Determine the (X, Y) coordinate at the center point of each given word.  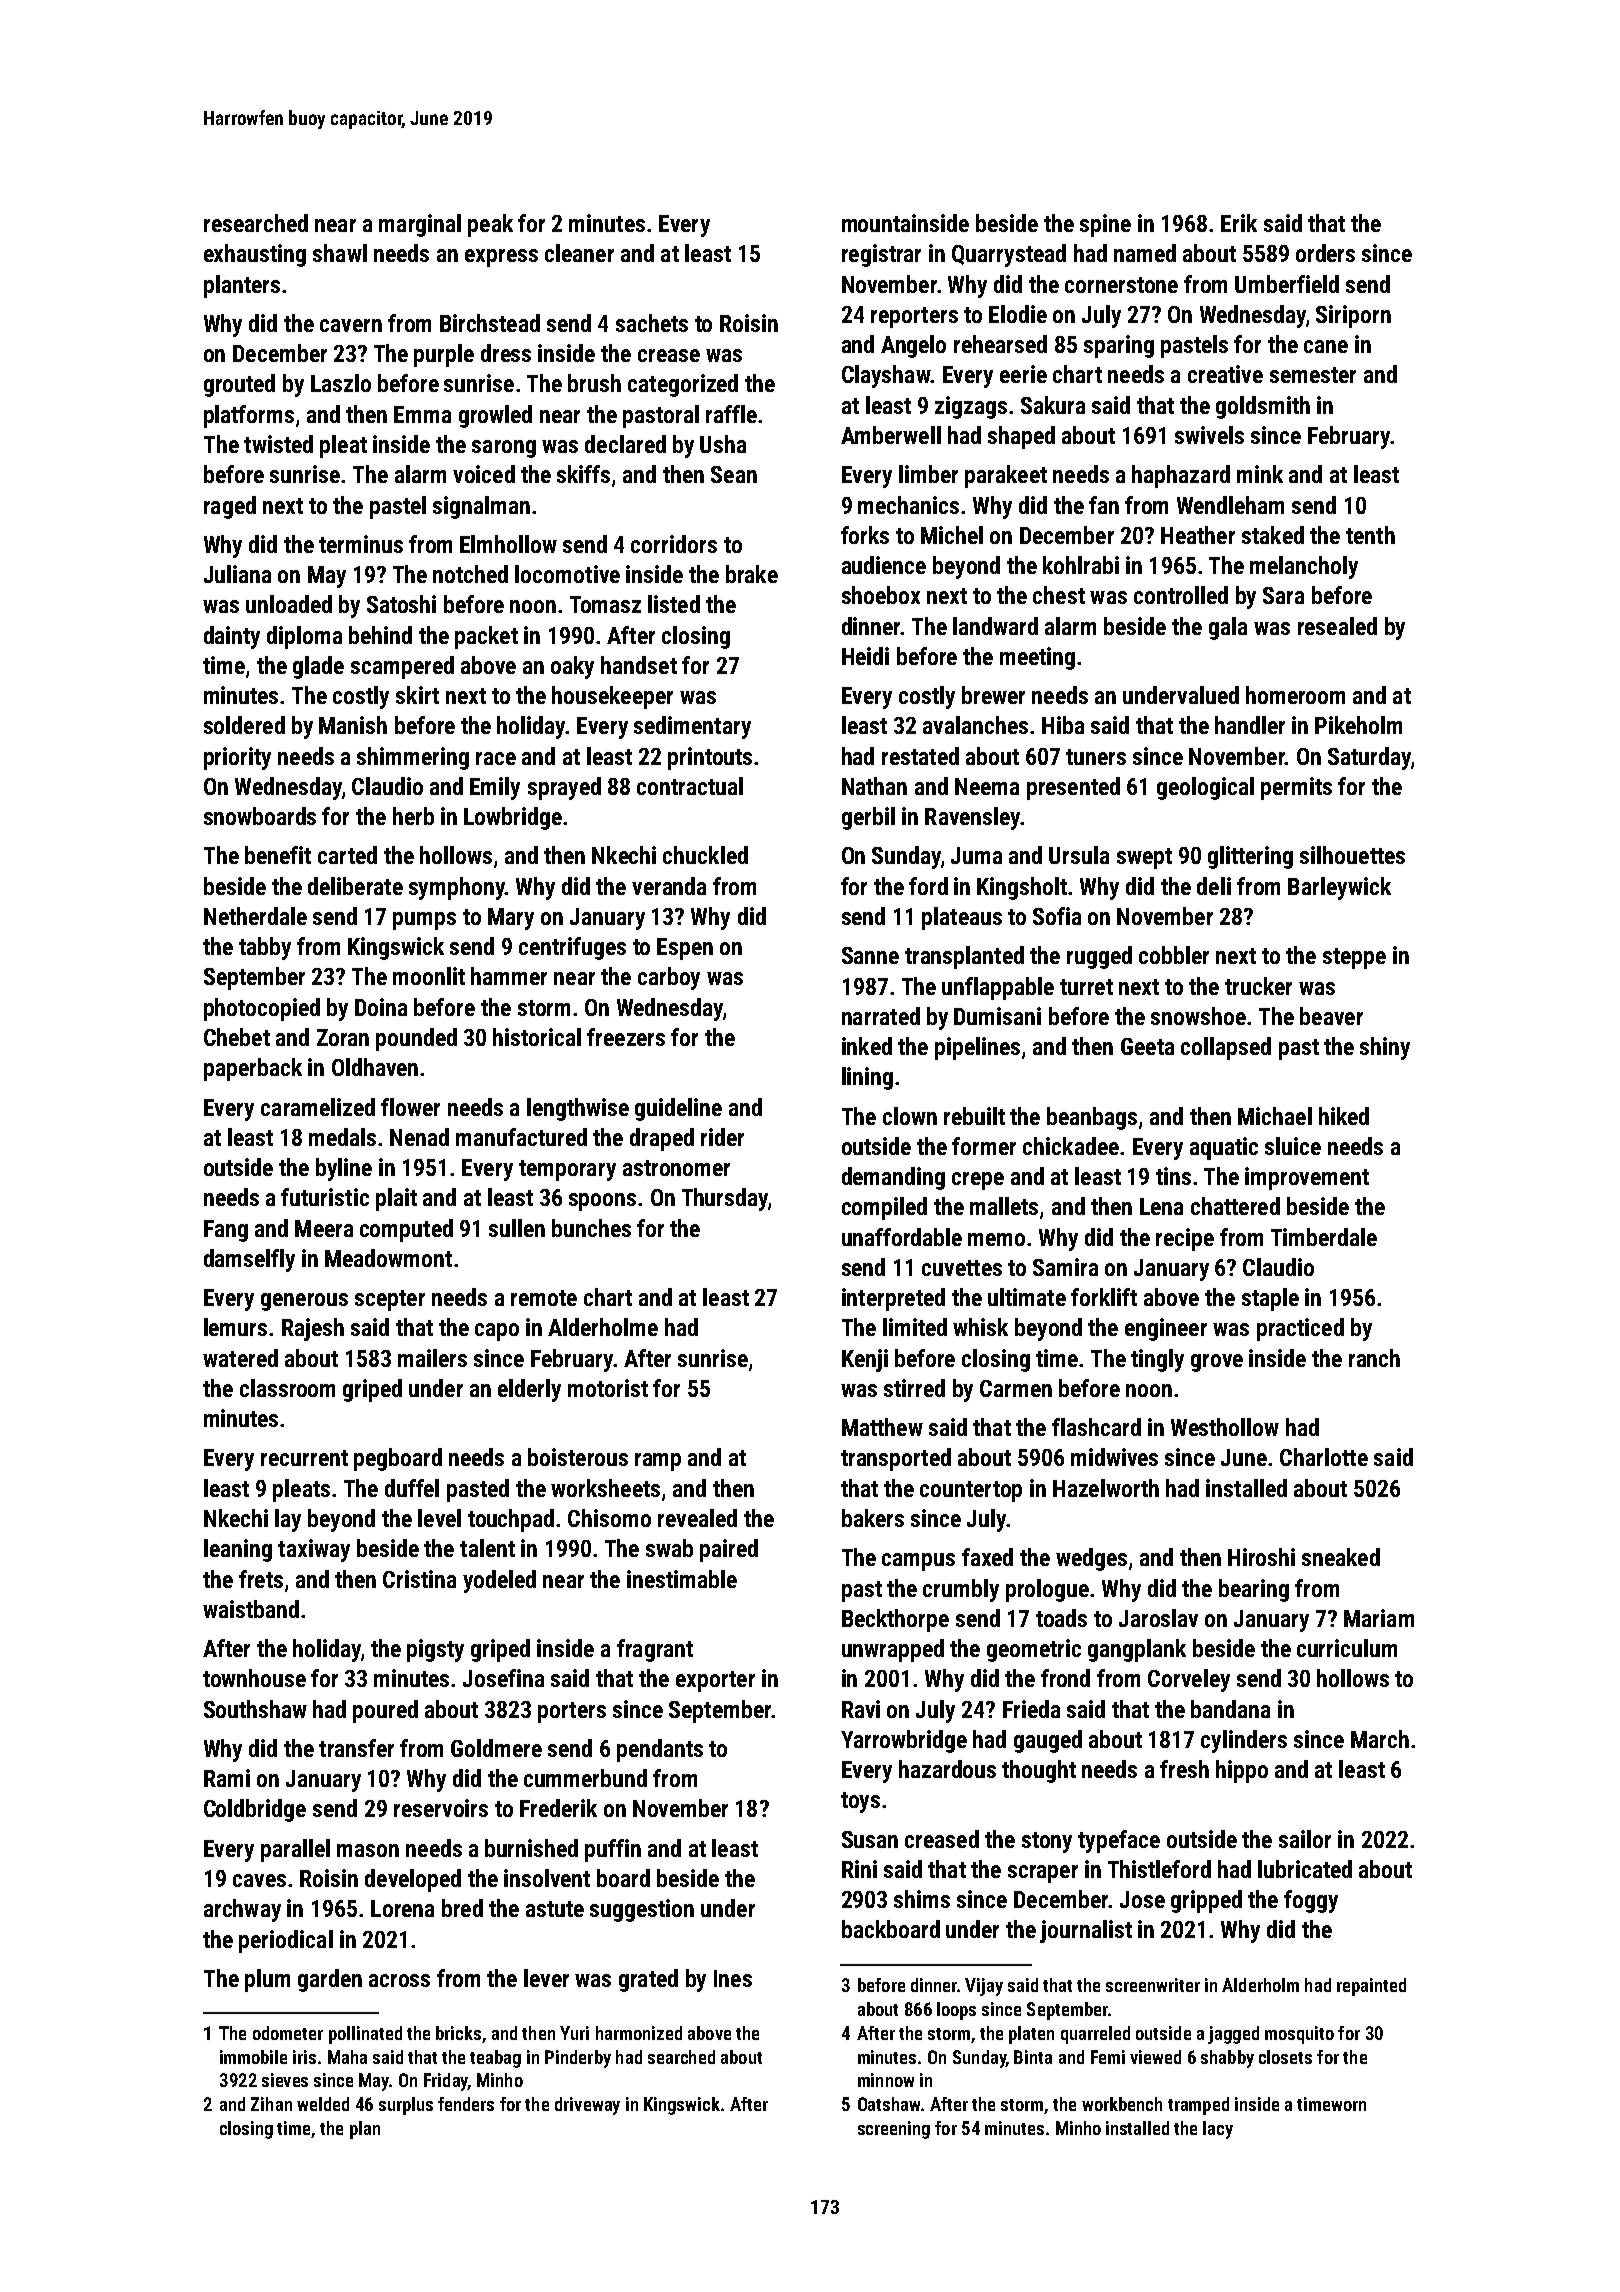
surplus (406, 2106)
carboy (669, 978)
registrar (881, 255)
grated (648, 1980)
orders (1325, 253)
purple (444, 355)
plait (396, 1199)
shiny (1385, 1048)
